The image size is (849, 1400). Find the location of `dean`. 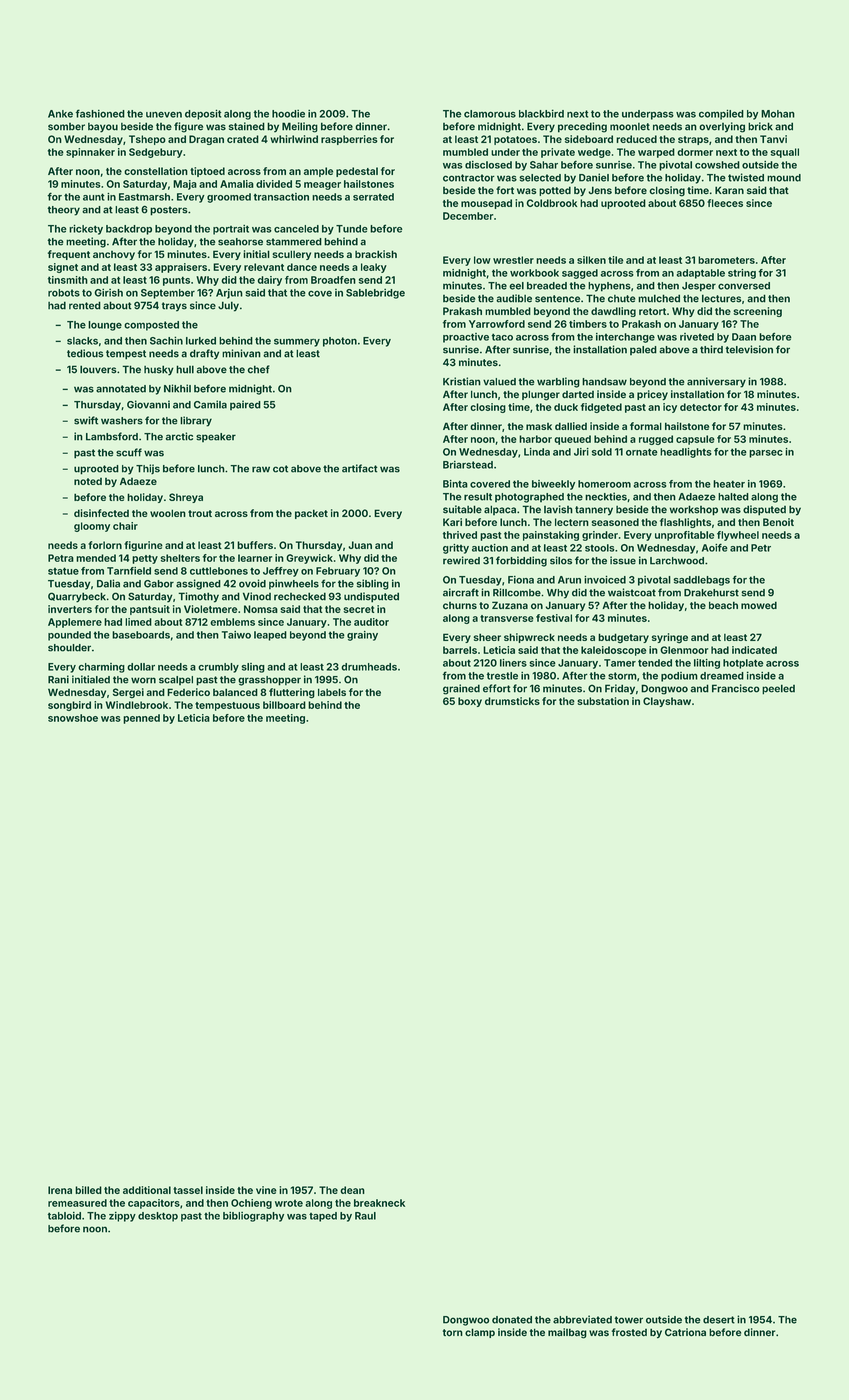

dean is located at coordinates (352, 1190).
